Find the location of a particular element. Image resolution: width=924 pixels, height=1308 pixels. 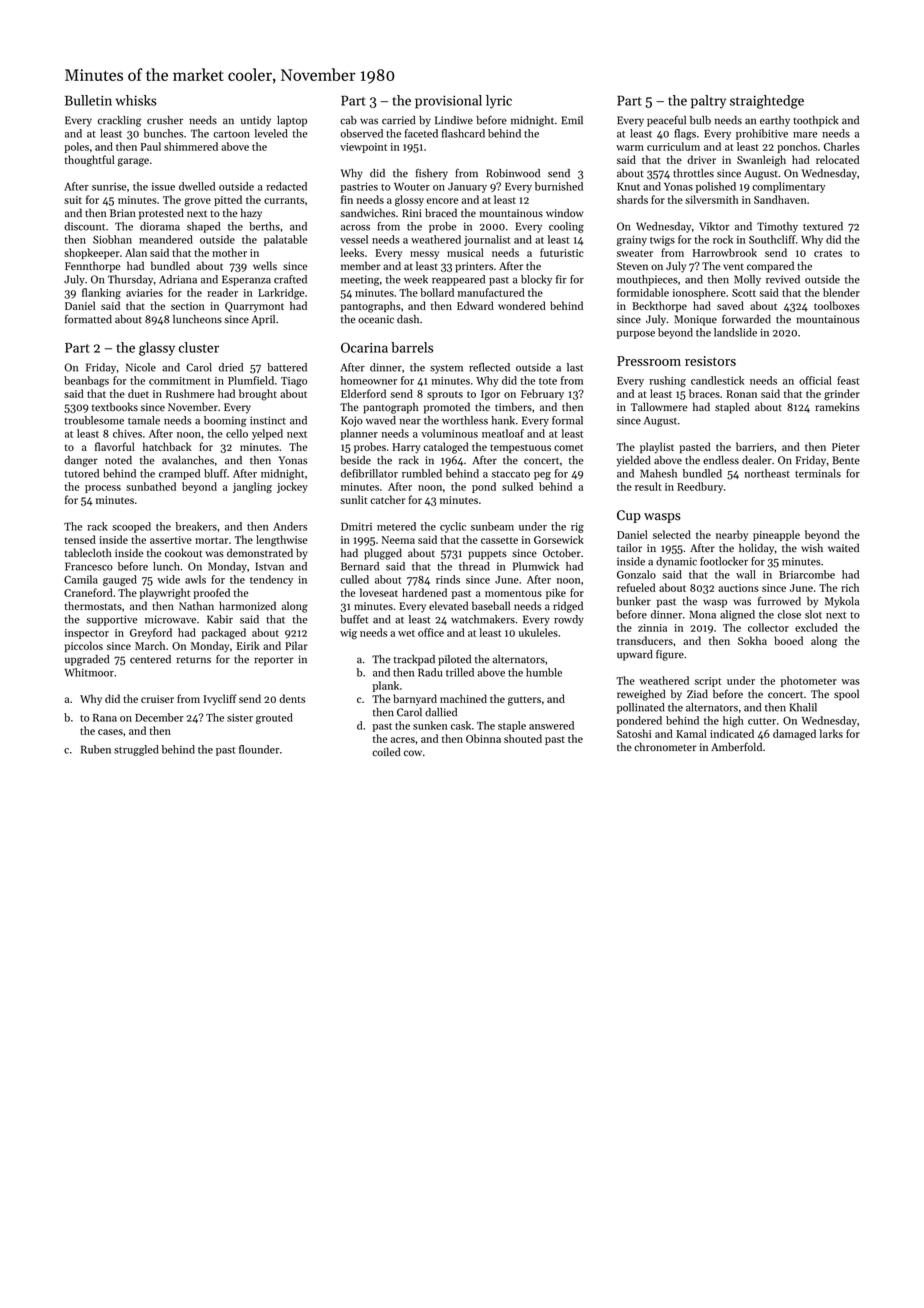

beanbags is located at coordinates (86, 381).
